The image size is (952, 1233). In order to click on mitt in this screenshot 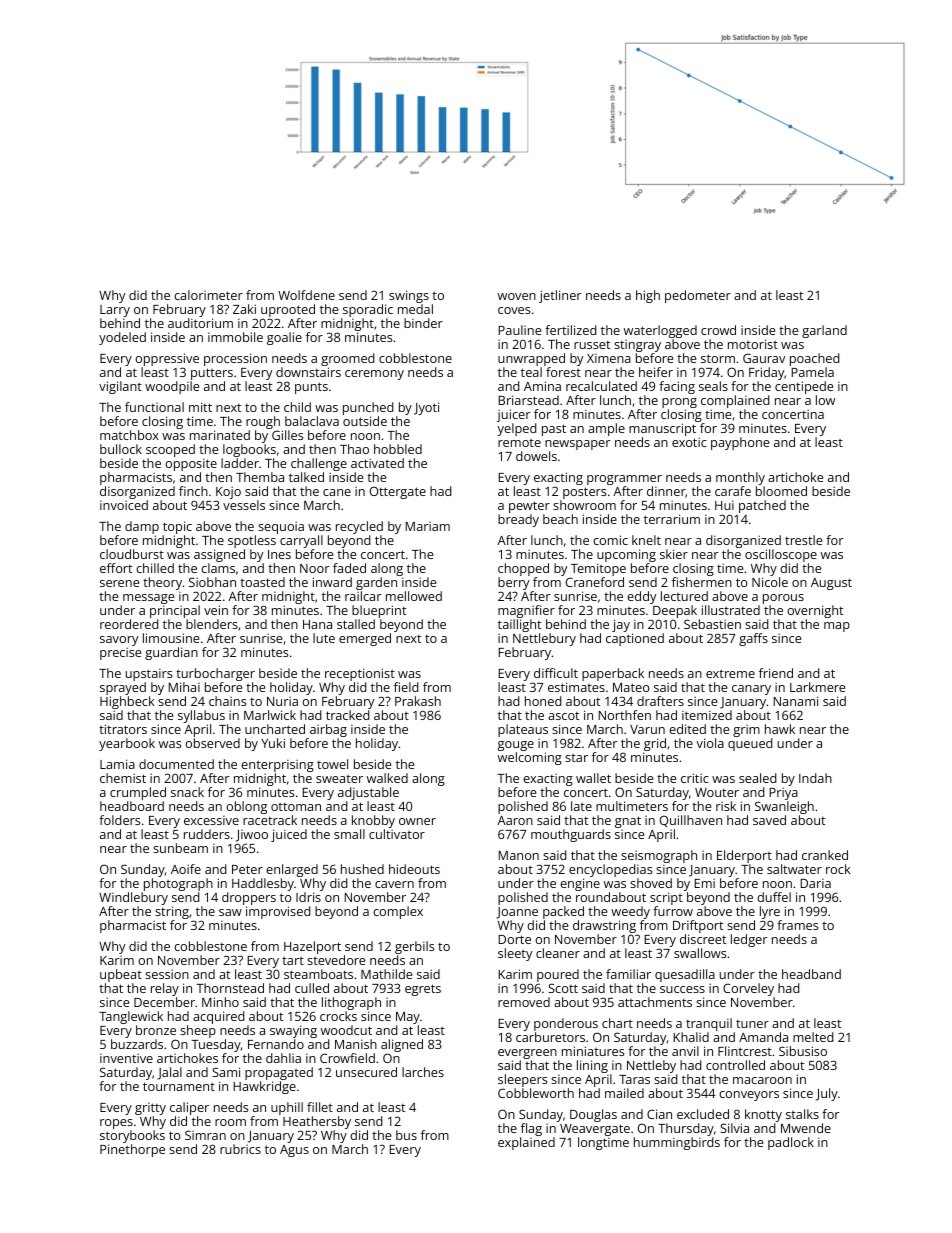, I will do `click(200, 407)`.
